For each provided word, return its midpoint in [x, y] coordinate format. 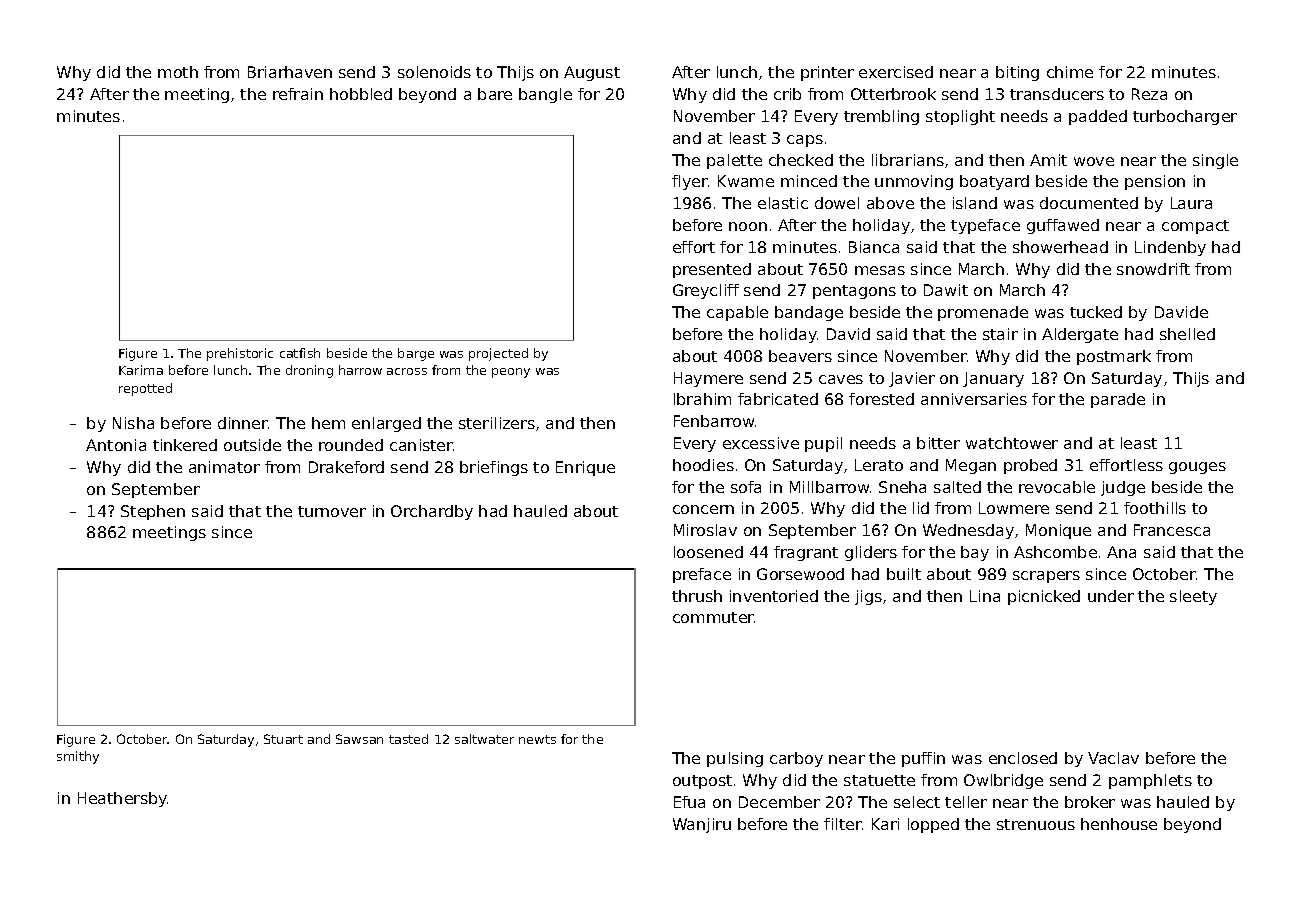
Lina [985, 596]
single [1215, 161]
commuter [713, 617]
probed [1030, 466]
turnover [332, 511]
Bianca [874, 247]
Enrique [585, 468]
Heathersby [123, 799]
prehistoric [240, 354]
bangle [545, 95]
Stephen [153, 512]
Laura [1191, 203]
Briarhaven [290, 72]
